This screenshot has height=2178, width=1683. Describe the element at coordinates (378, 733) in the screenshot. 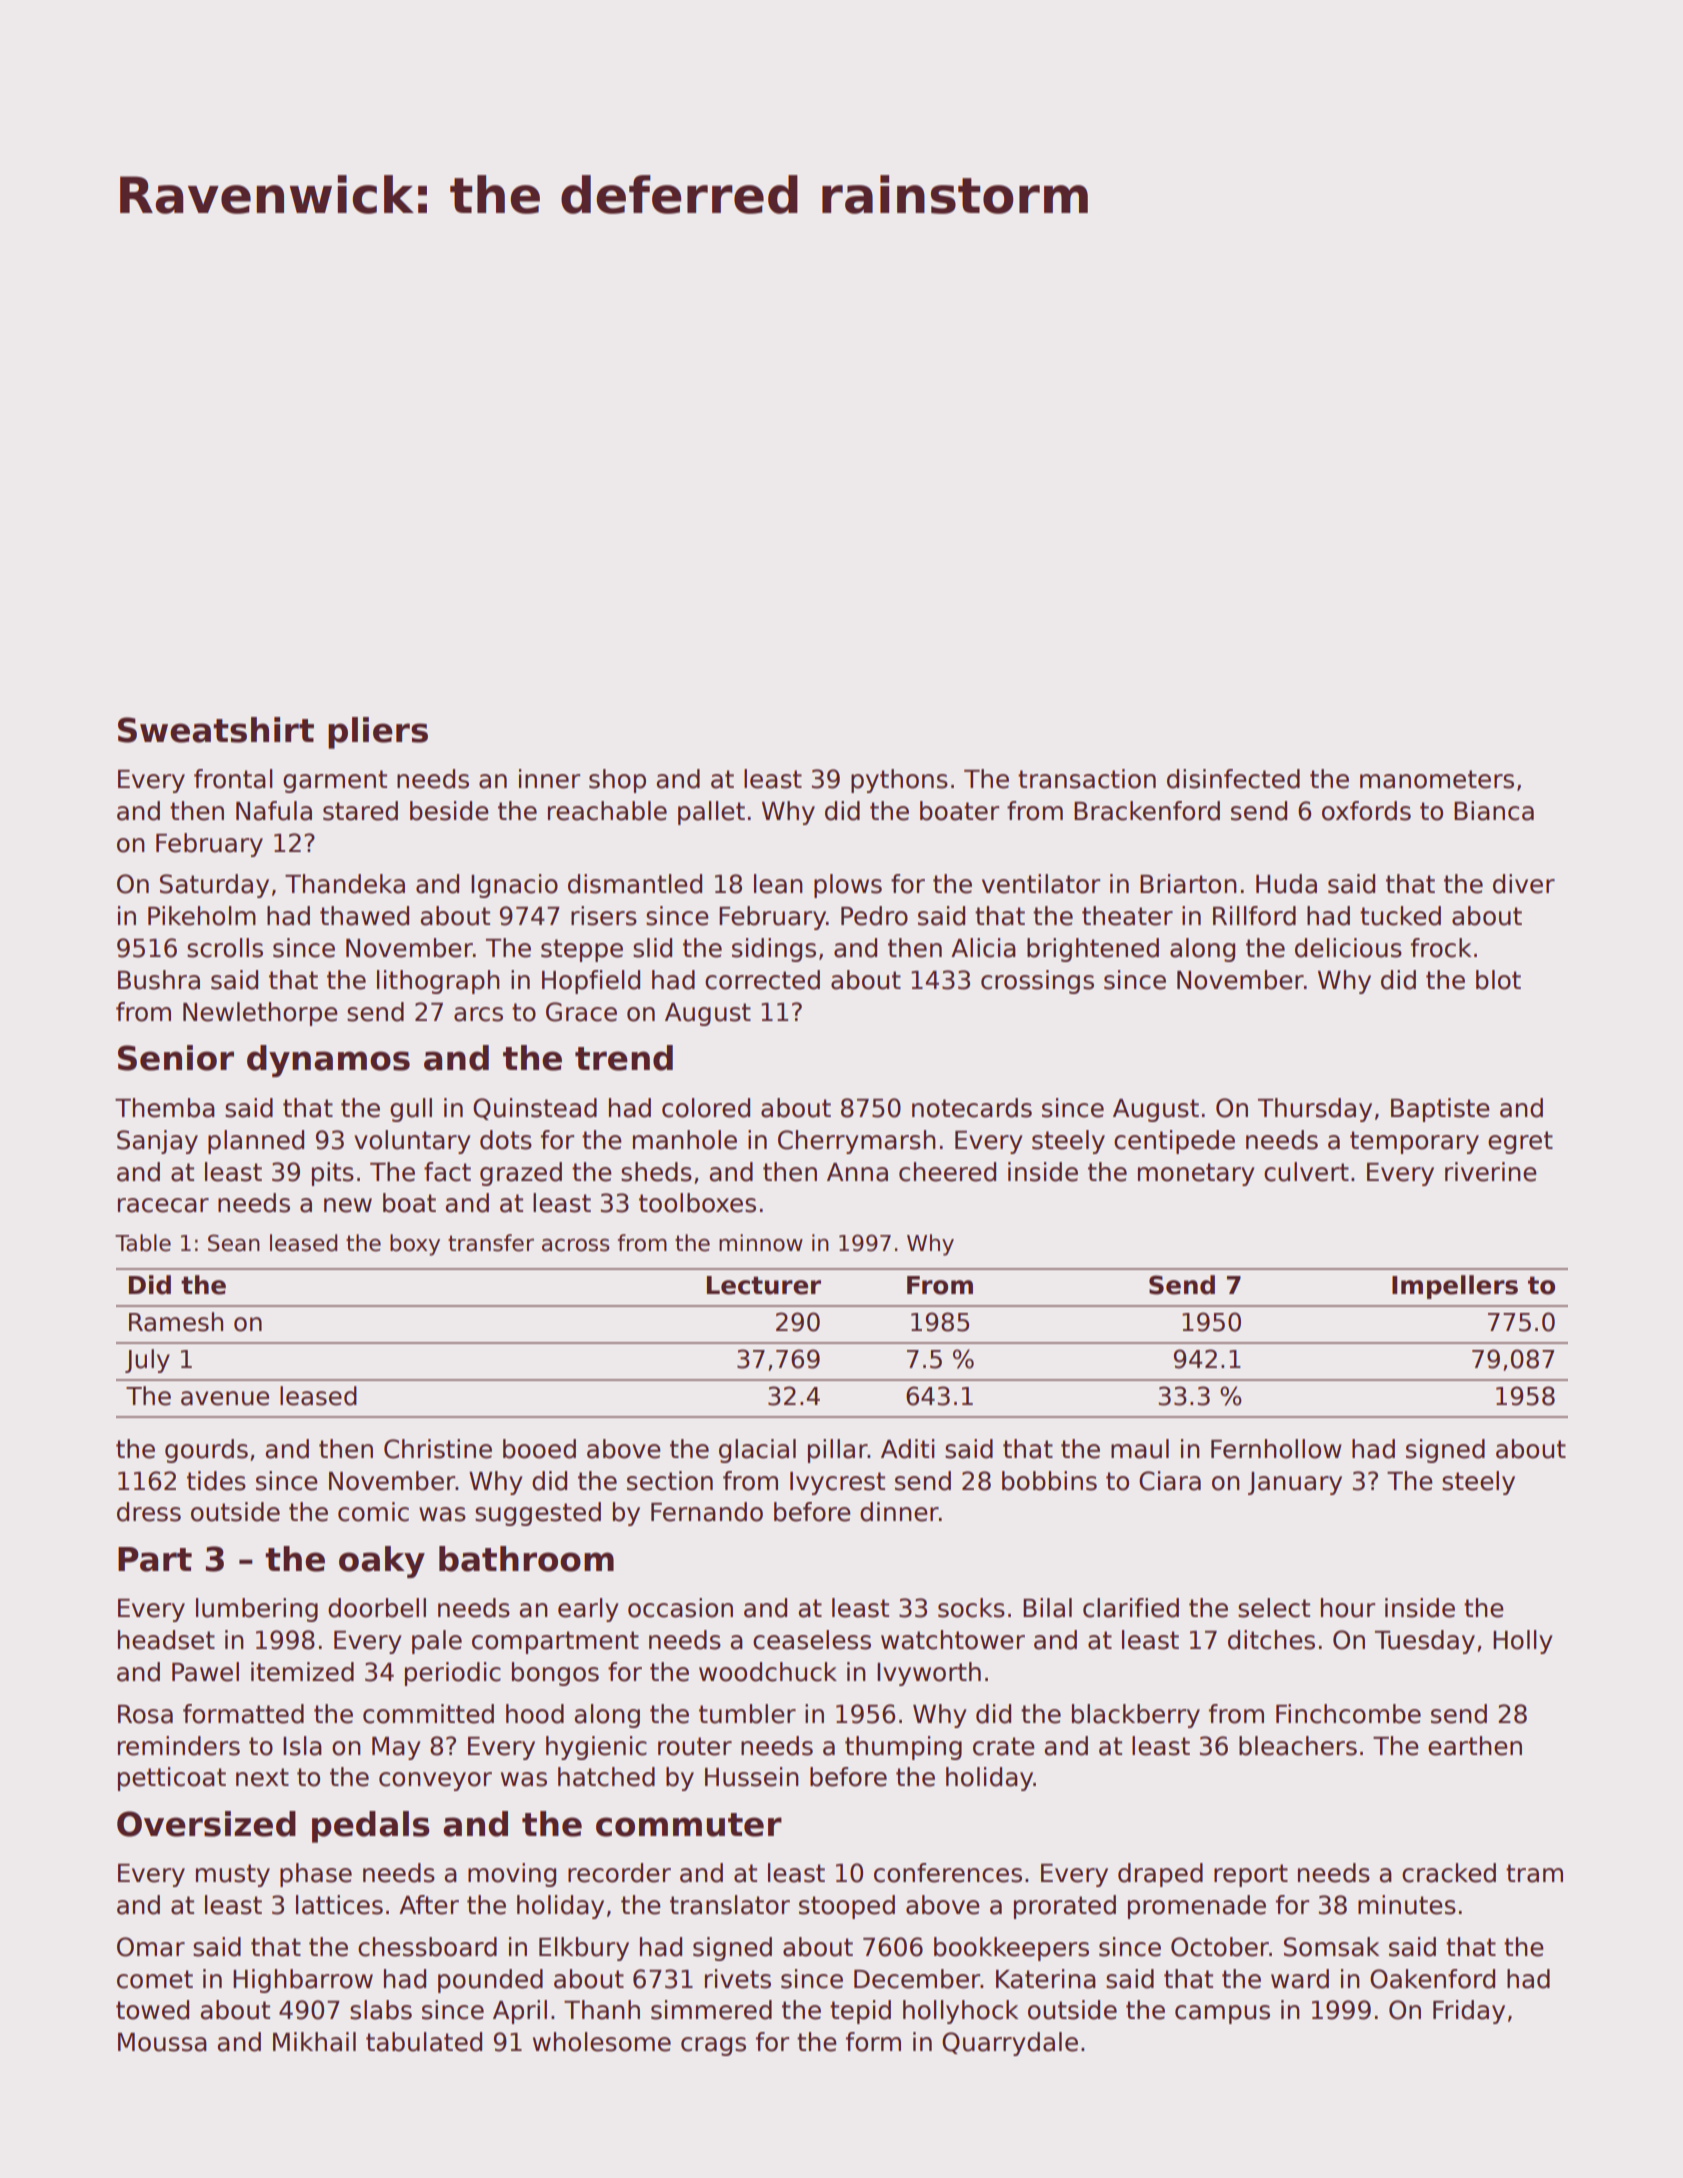

I see `pliers` at that location.
